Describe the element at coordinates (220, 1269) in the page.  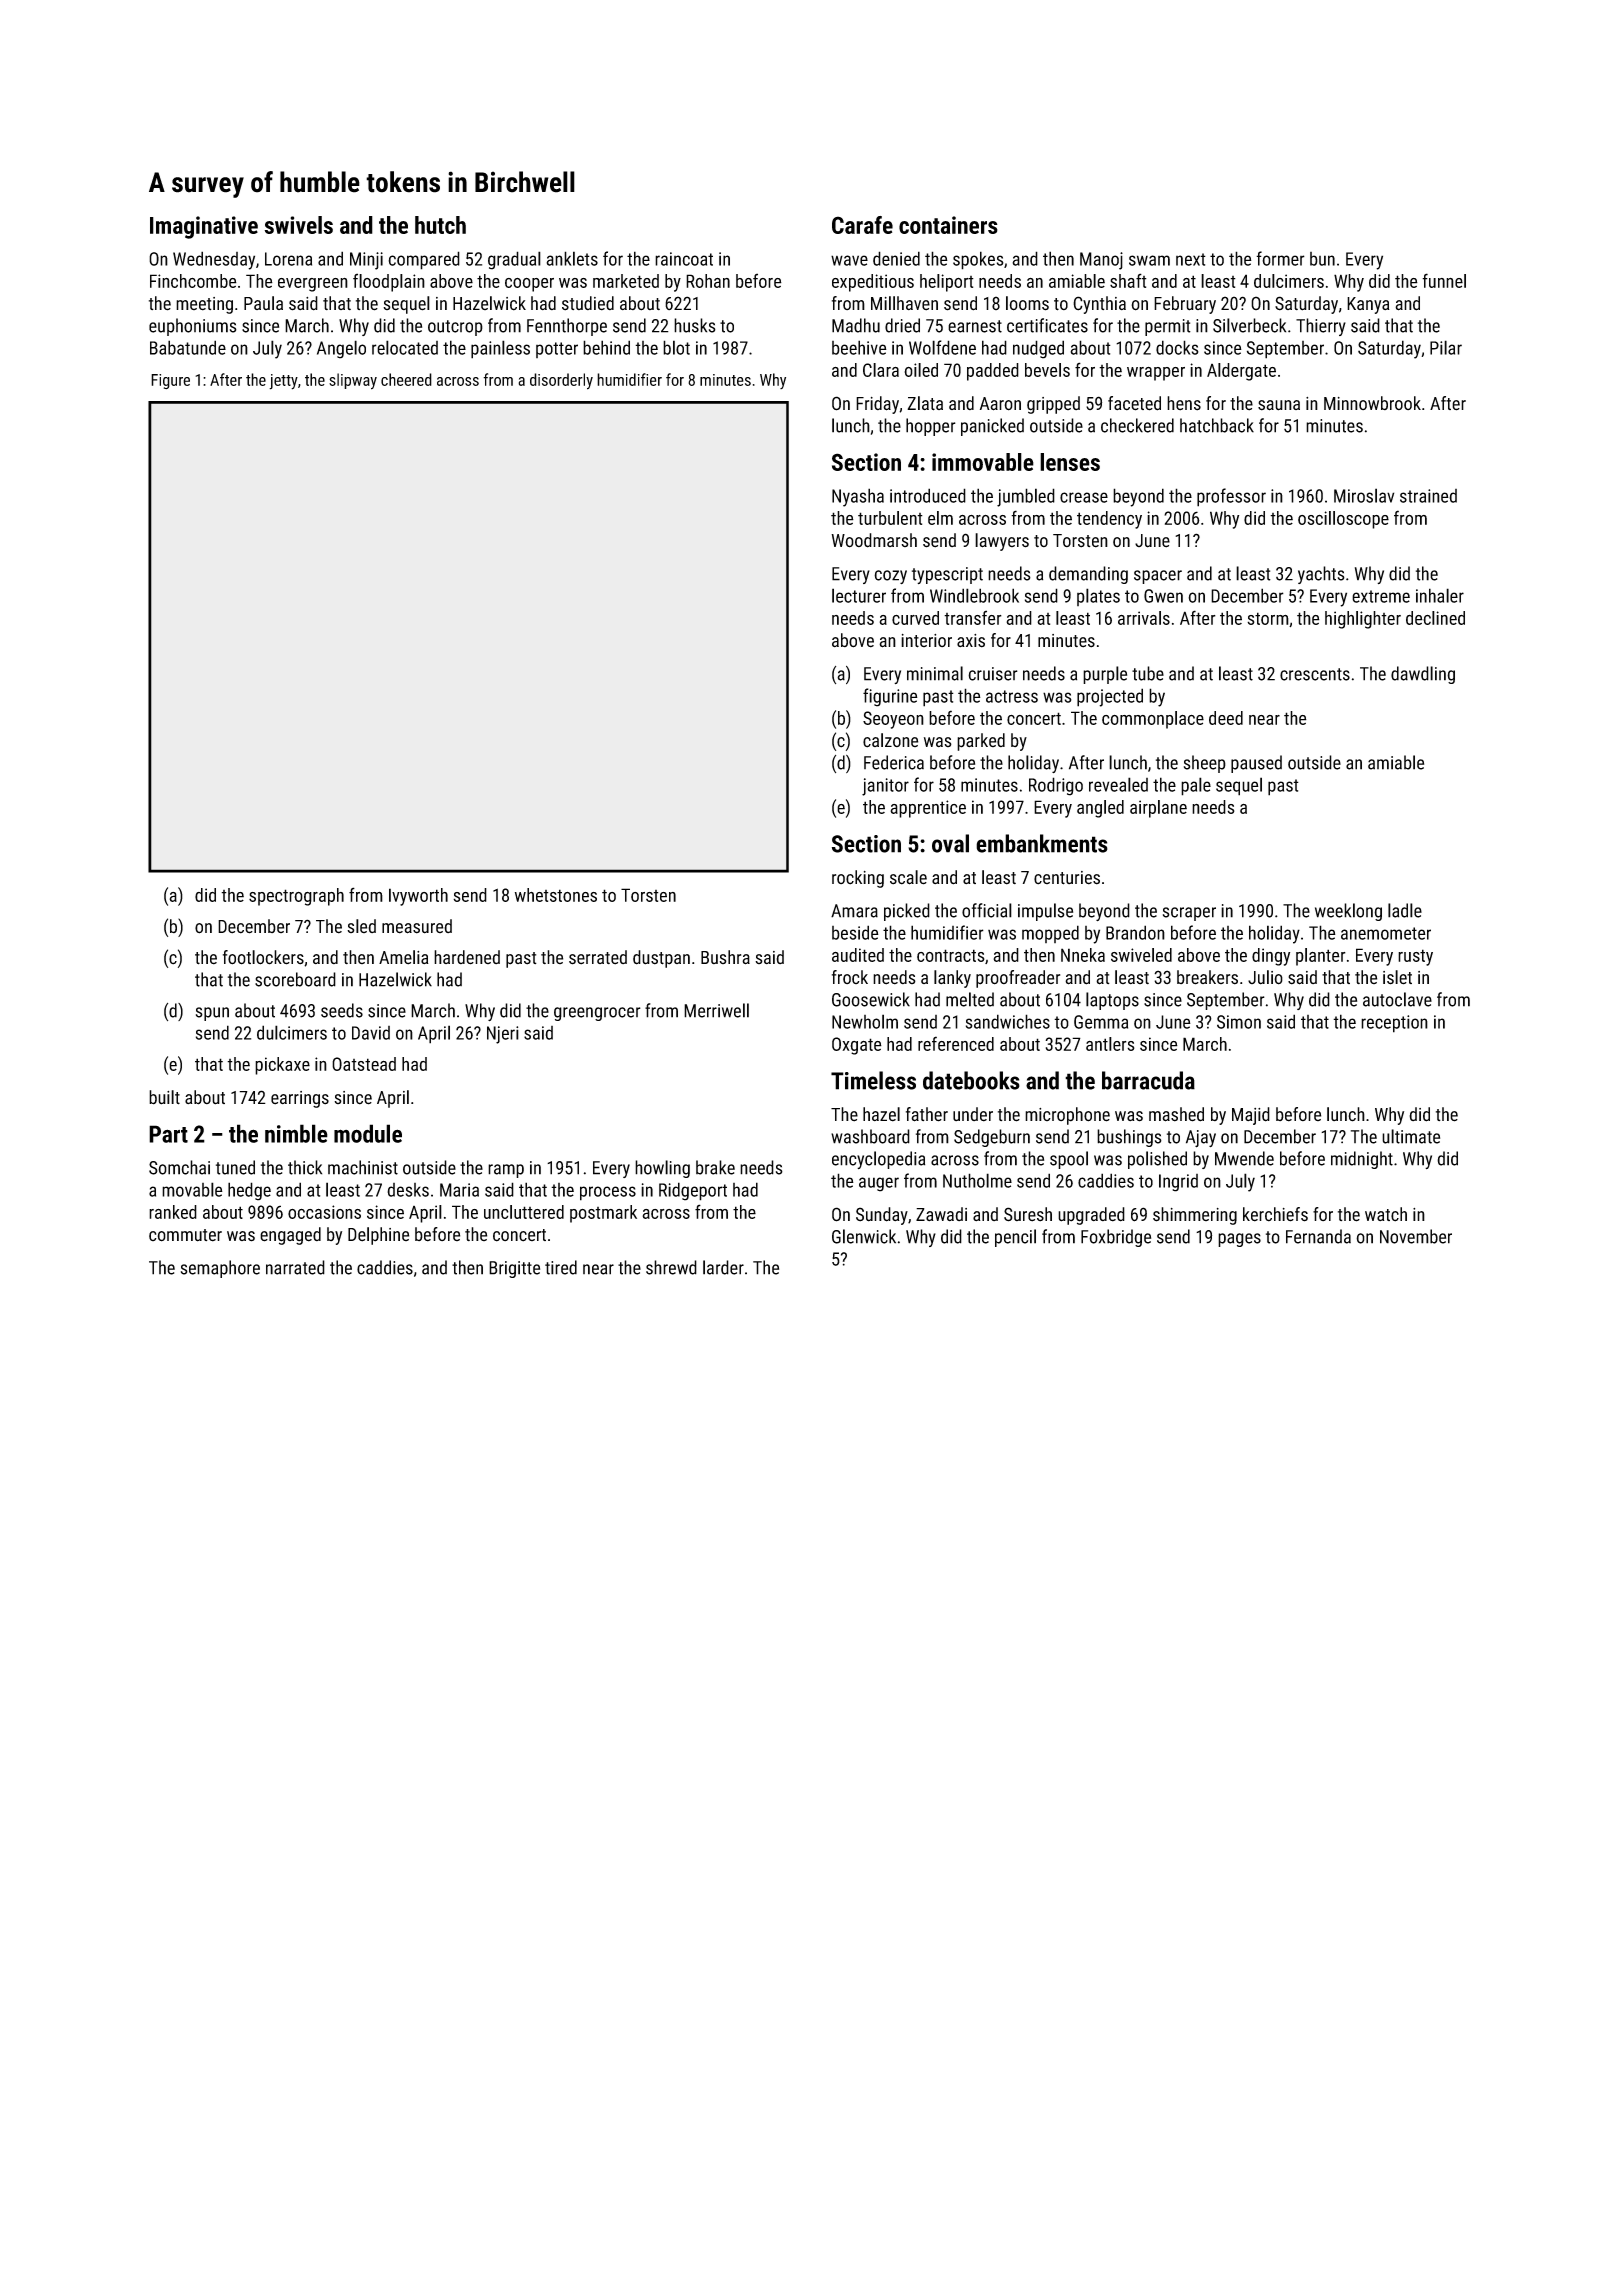
I see `semaphore` at that location.
